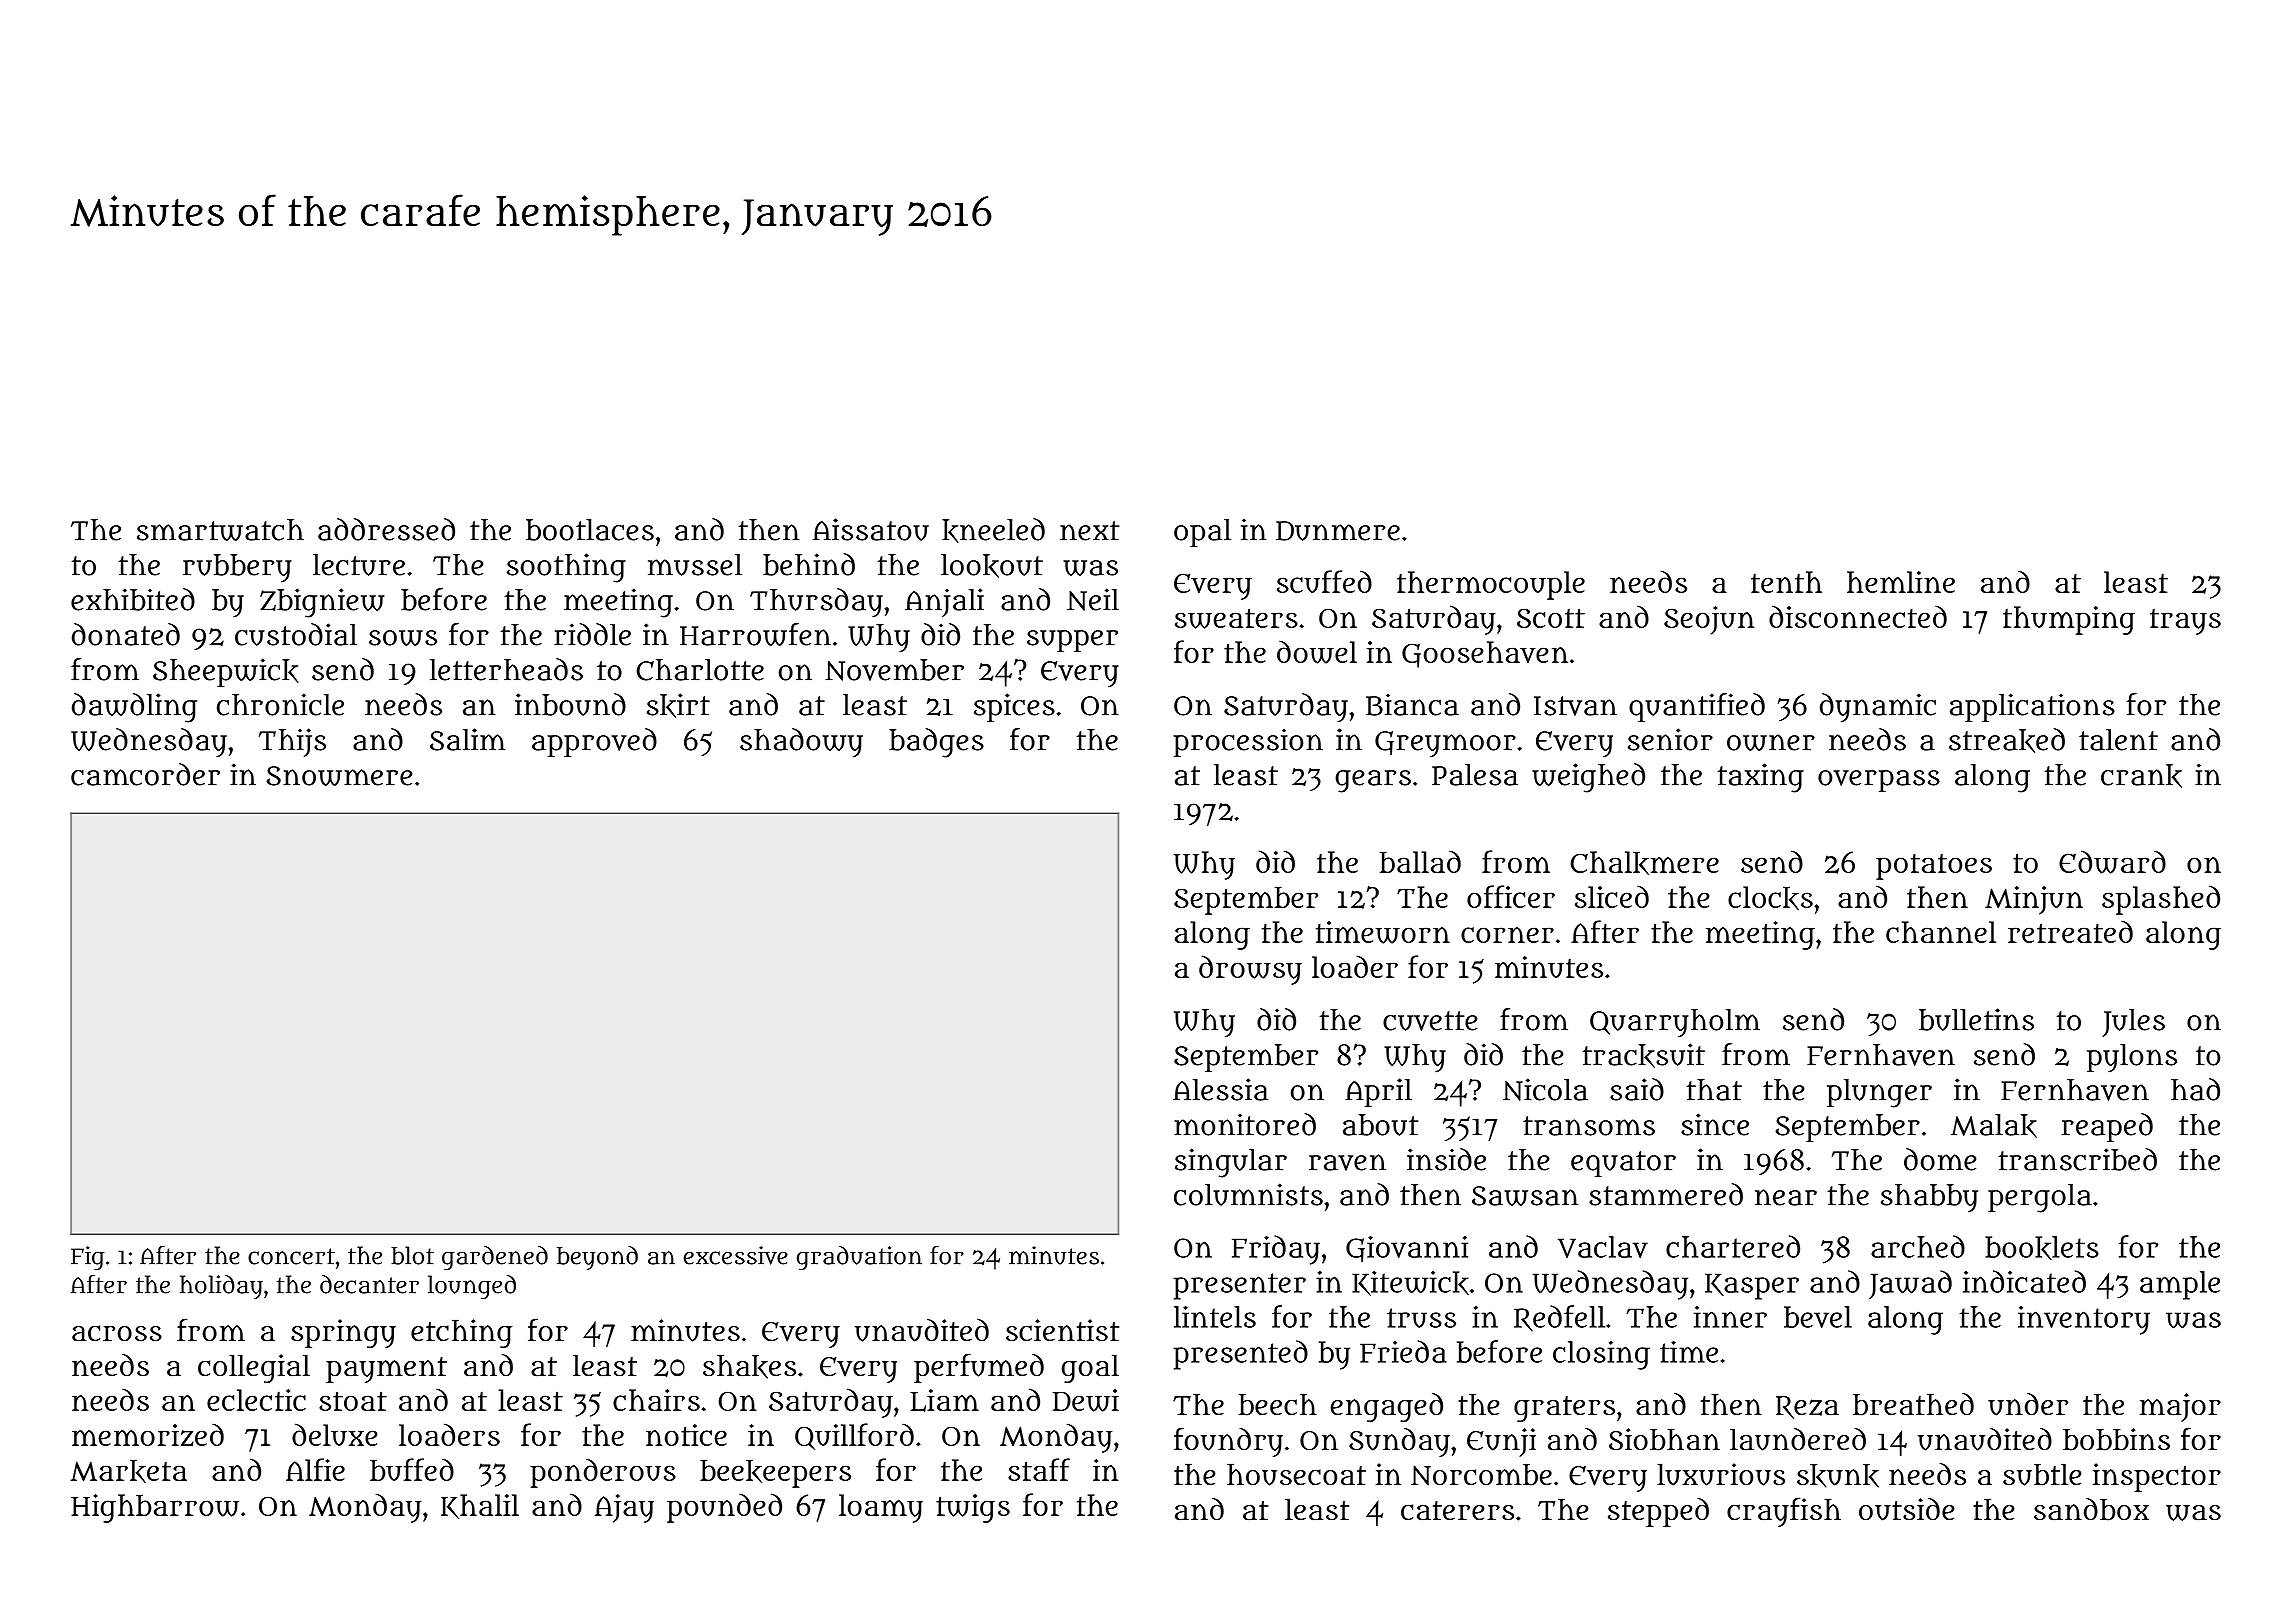  What do you see at coordinates (859, 1258) in the document?
I see `graduation` at bounding box center [859, 1258].
